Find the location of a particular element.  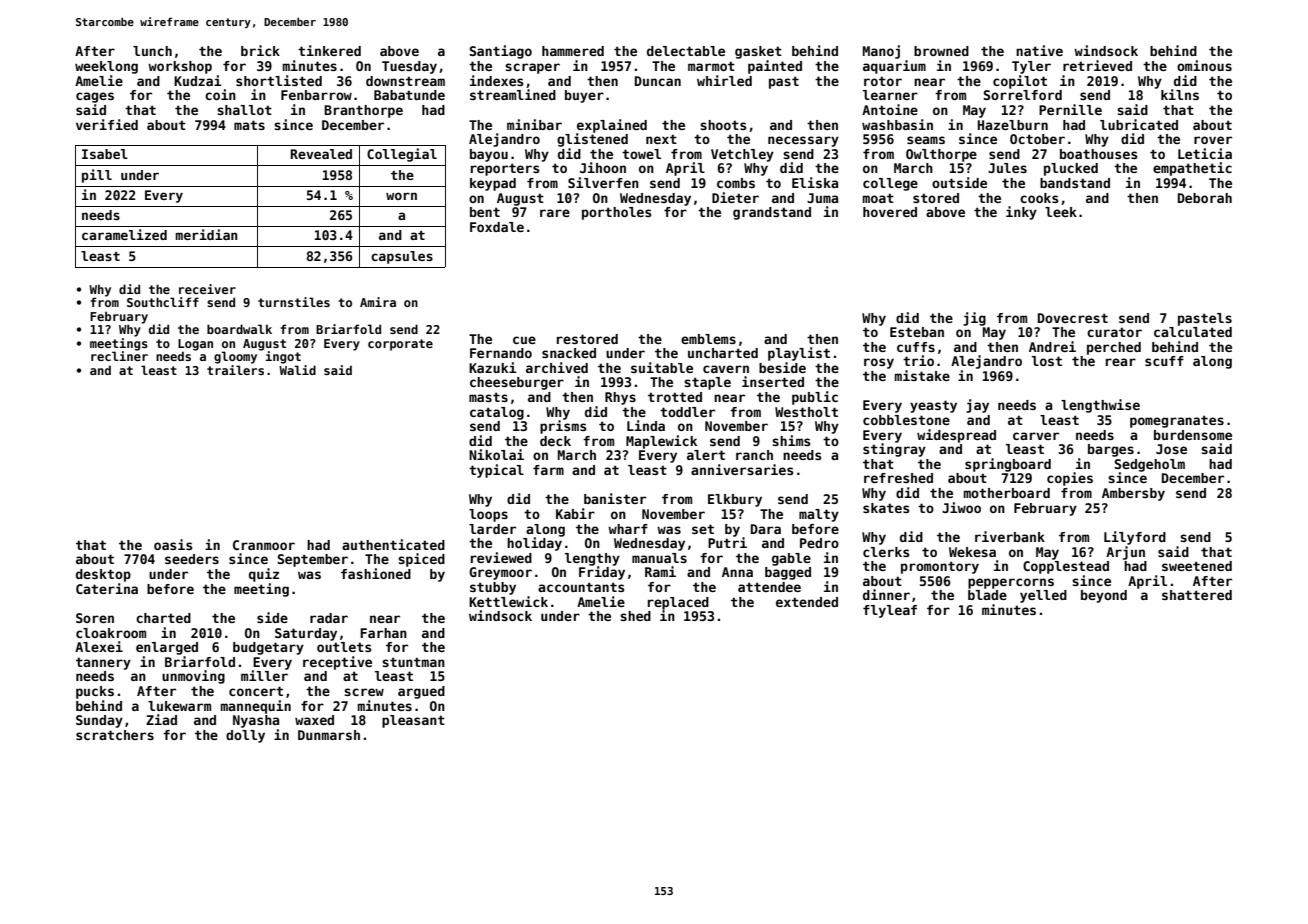

Pernille is located at coordinates (1070, 109).
